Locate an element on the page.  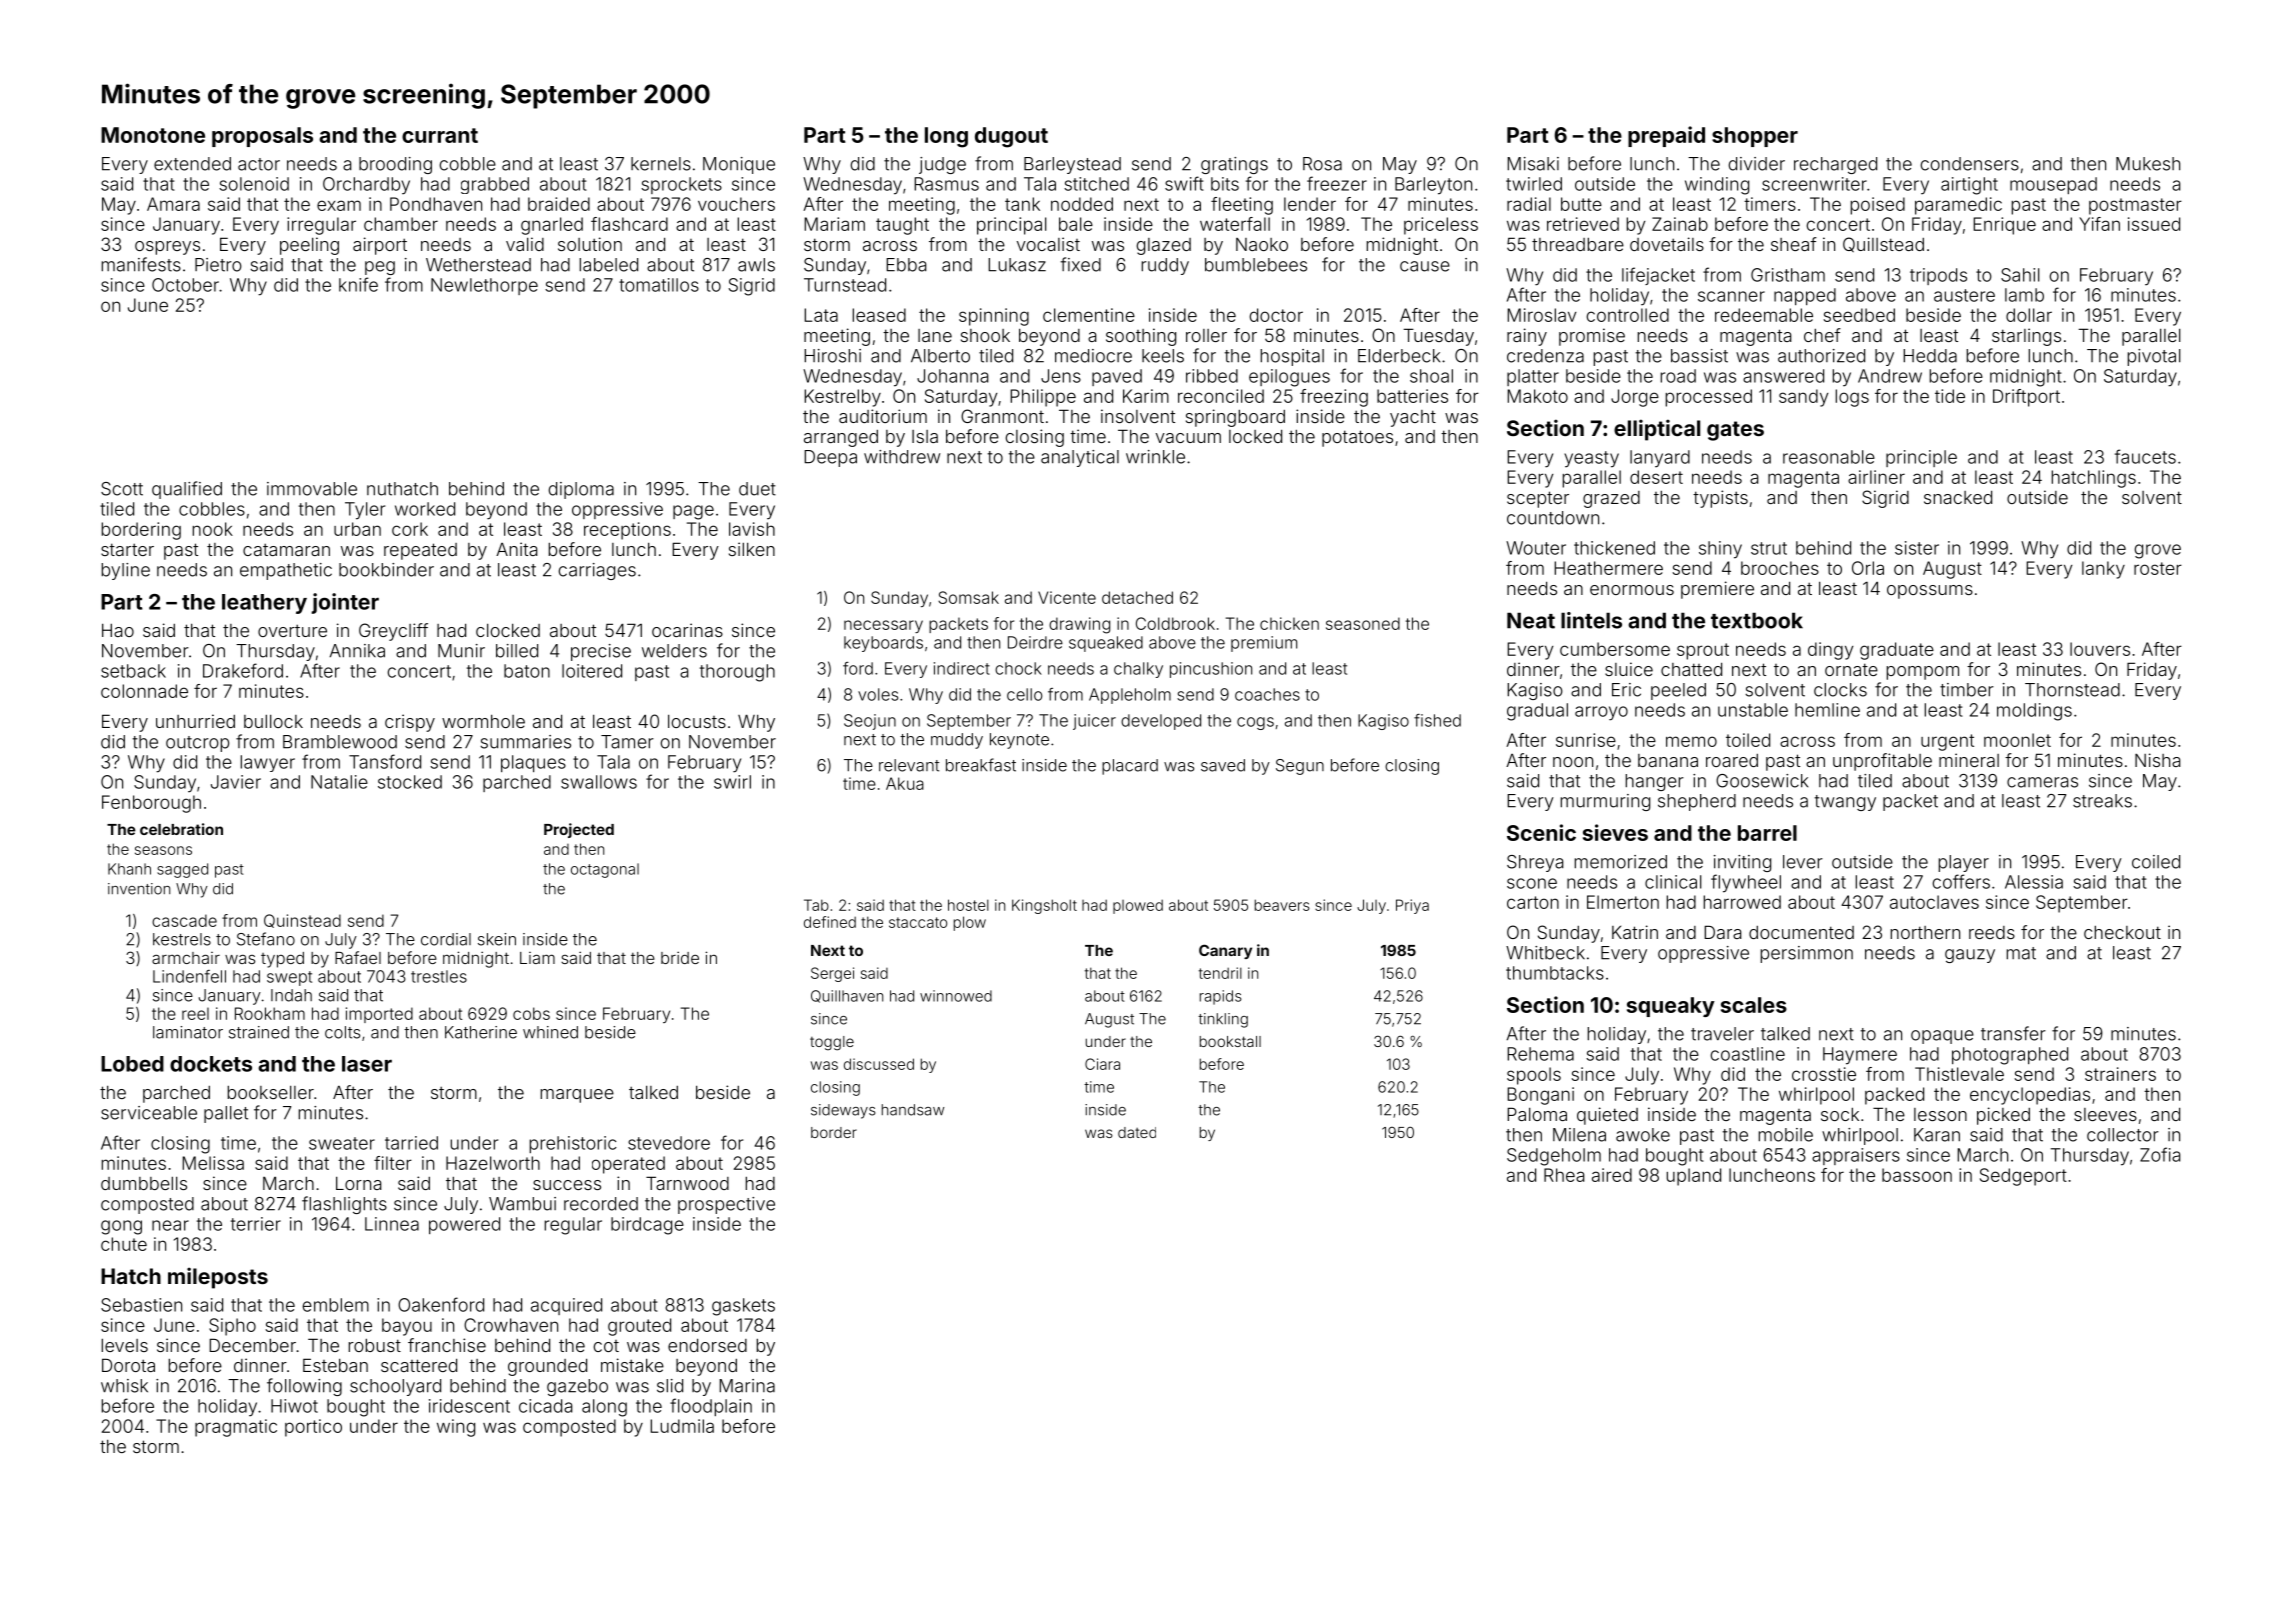
shopper is located at coordinates (1755, 137).
